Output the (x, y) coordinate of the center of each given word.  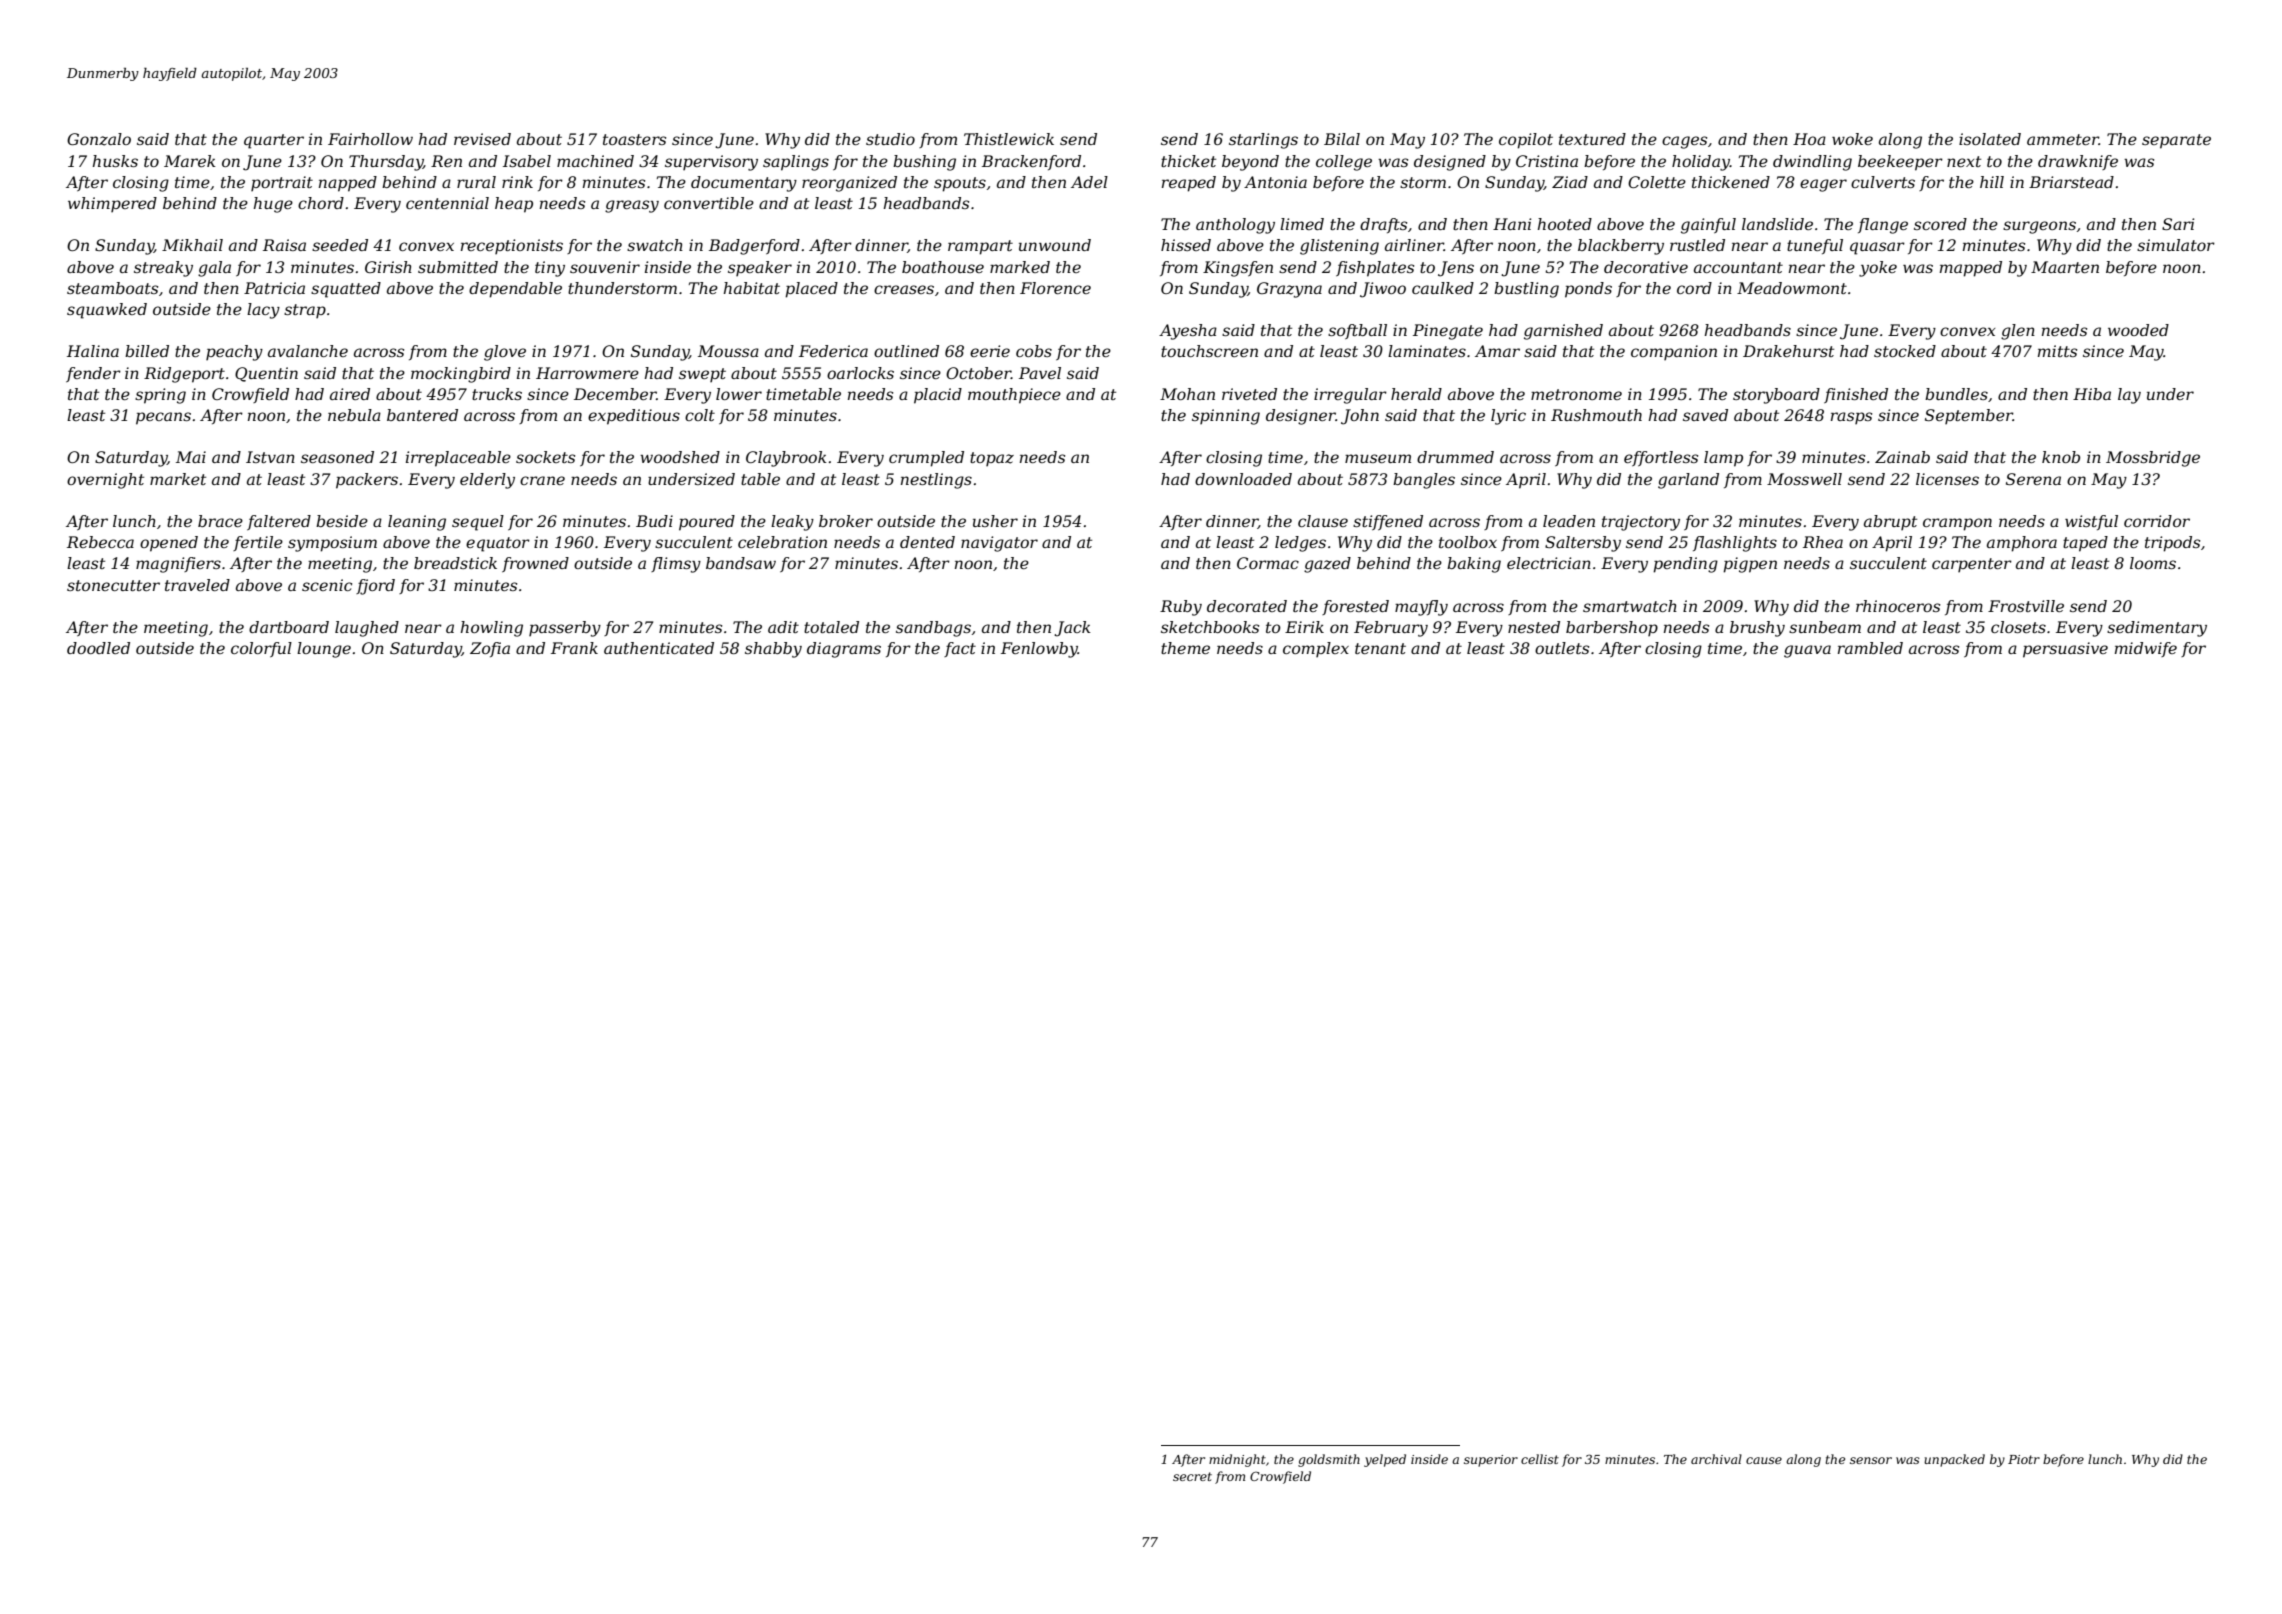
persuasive (2065, 650)
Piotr (2024, 1459)
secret (1192, 1476)
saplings (796, 163)
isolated (1990, 139)
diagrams (844, 650)
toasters (634, 139)
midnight (1237, 1460)
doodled (98, 648)
